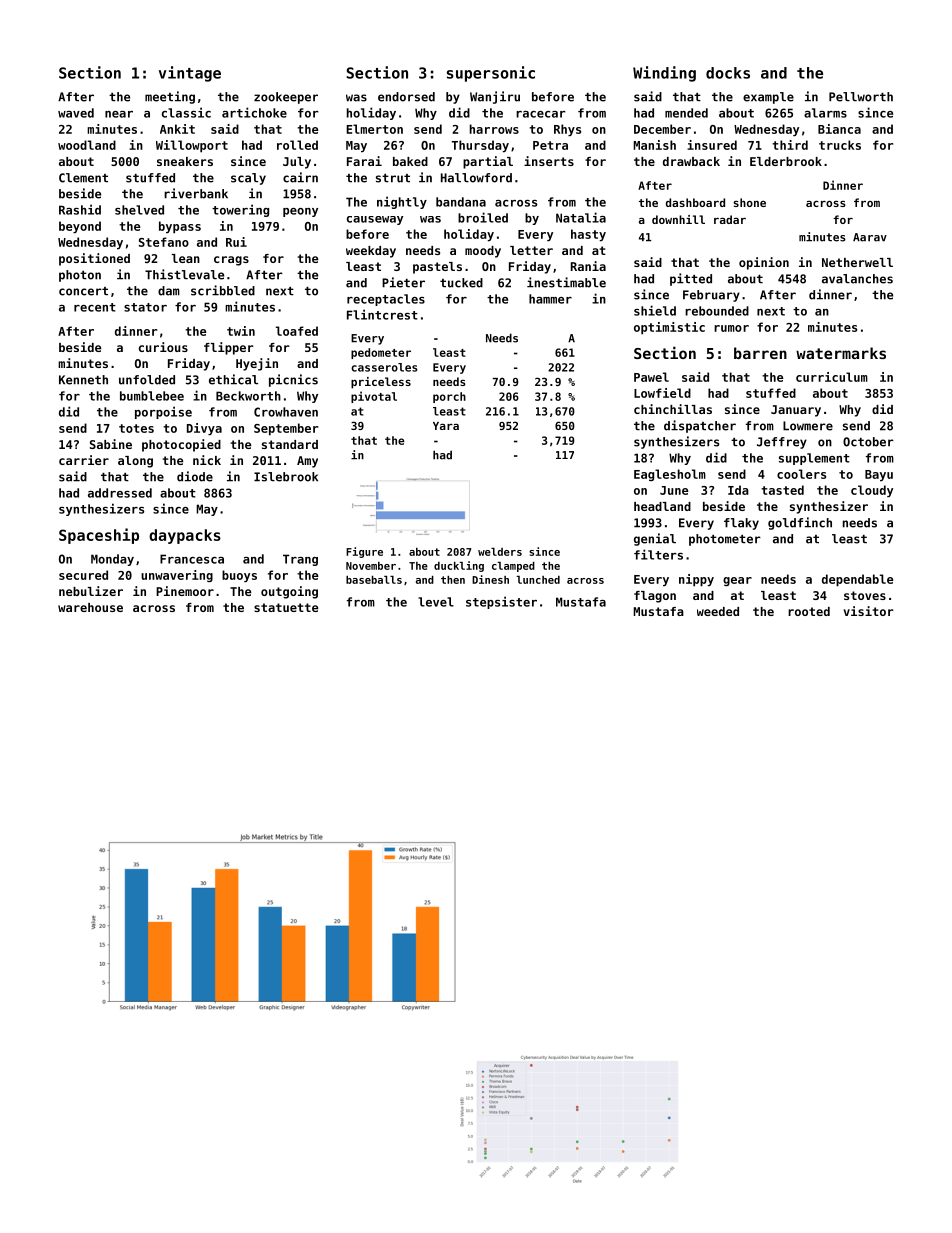 The image size is (952, 1233). What do you see at coordinates (286, 607) in the screenshot?
I see `statuette` at bounding box center [286, 607].
